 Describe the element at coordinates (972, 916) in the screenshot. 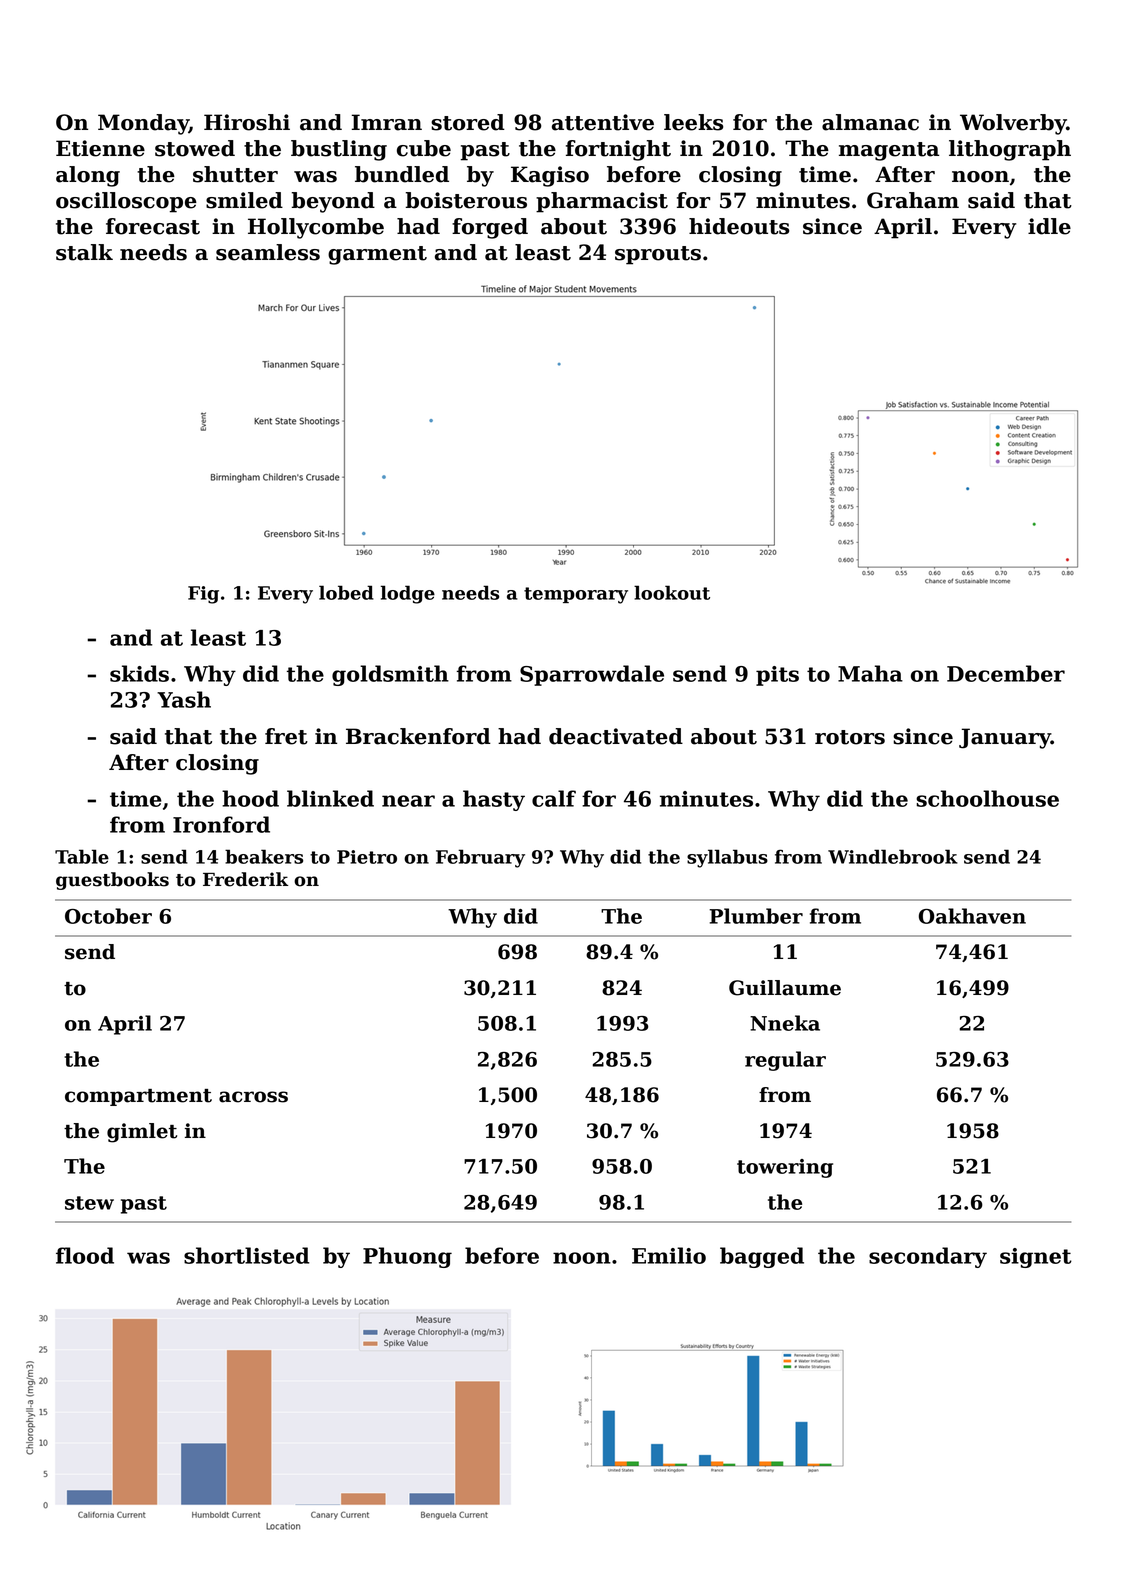

I see `Oakhaven` at that location.
